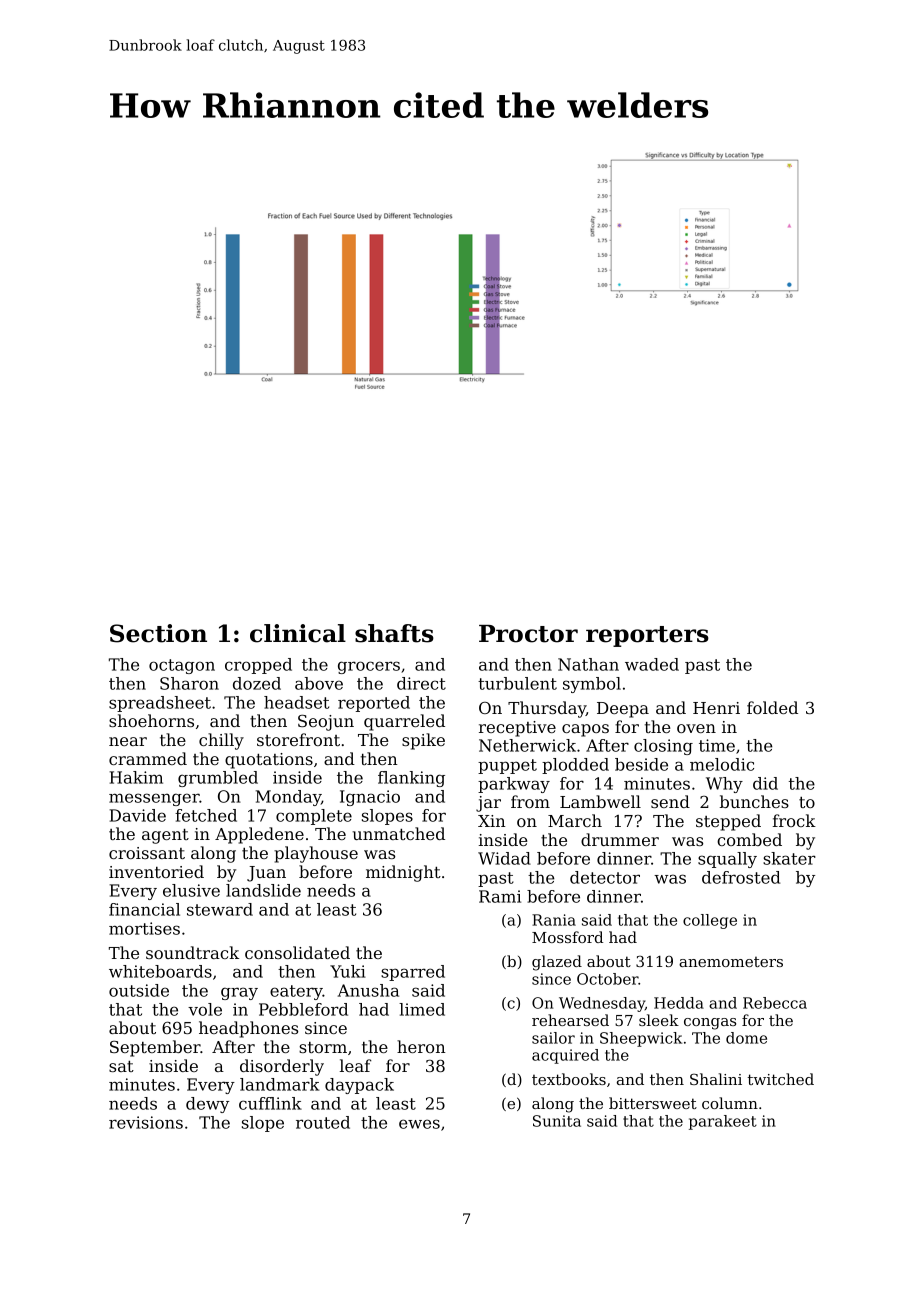  What do you see at coordinates (359, 1086) in the image?
I see `daypack` at bounding box center [359, 1086].
